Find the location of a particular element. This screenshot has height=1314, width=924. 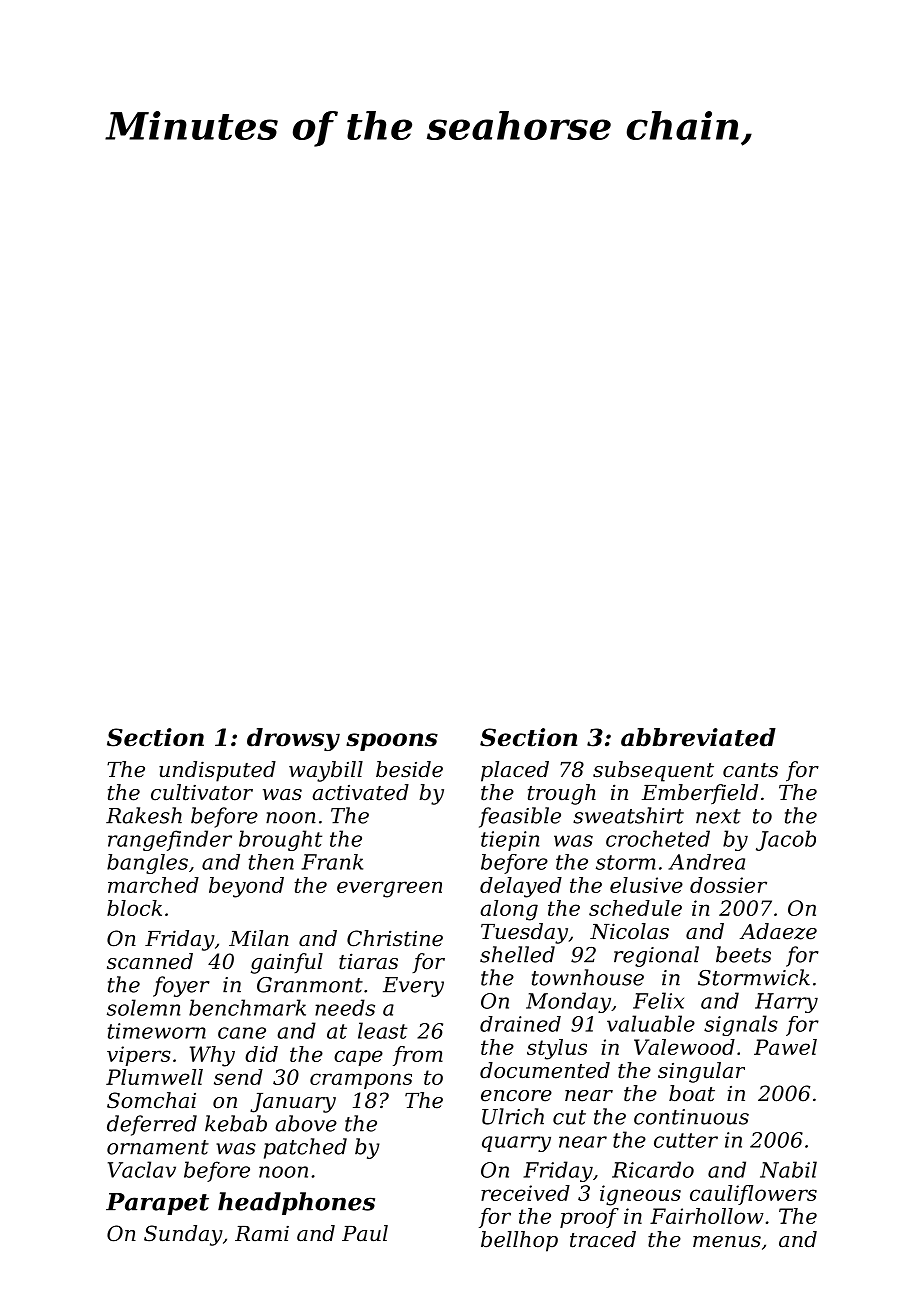

boat is located at coordinates (692, 1093).
